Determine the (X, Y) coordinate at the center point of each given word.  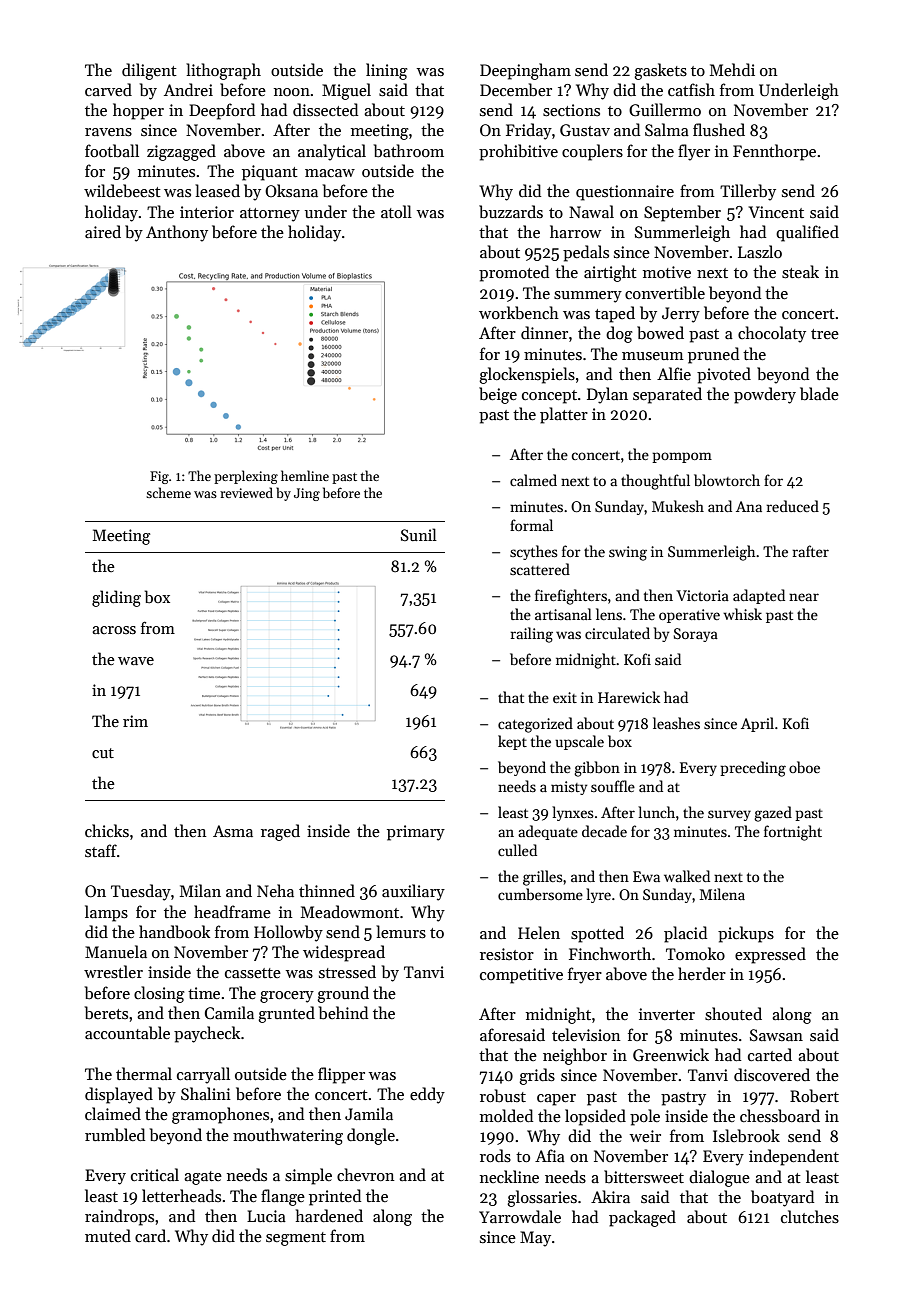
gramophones (220, 1115)
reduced (793, 506)
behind (343, 1013)
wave (136, 661)
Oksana (291, 190)
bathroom (409, 151)
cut (103, 753)
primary (416, 833)
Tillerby (748, 192)
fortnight (793, 833)
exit (565, 697)
